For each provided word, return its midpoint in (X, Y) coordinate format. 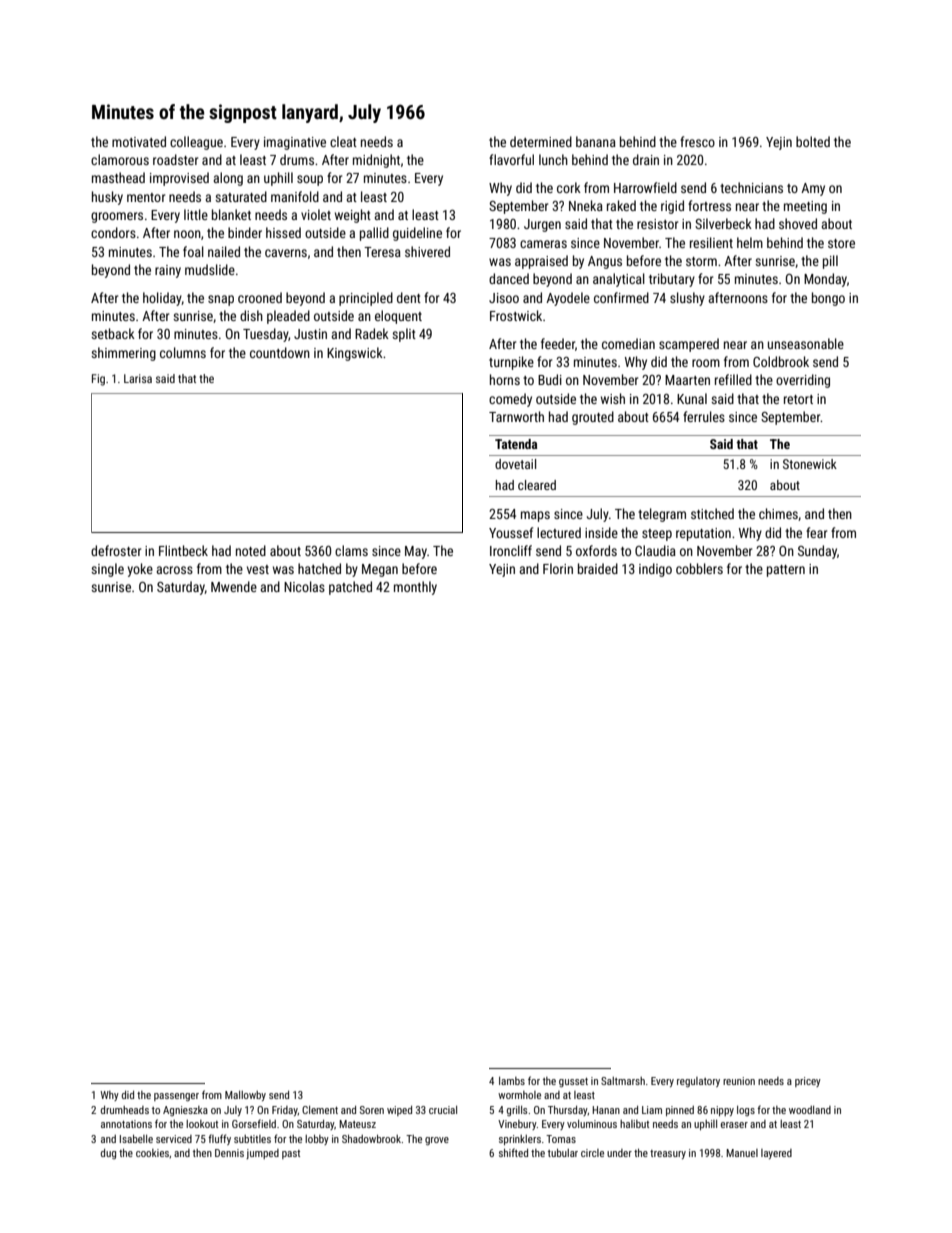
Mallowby (245, 1096)
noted (251, 550)
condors (113, 232)
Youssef (511, 532)
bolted (813, 141)
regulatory (698, 1082)
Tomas (561, 1139)
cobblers (699, 568)
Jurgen (542, 225)
